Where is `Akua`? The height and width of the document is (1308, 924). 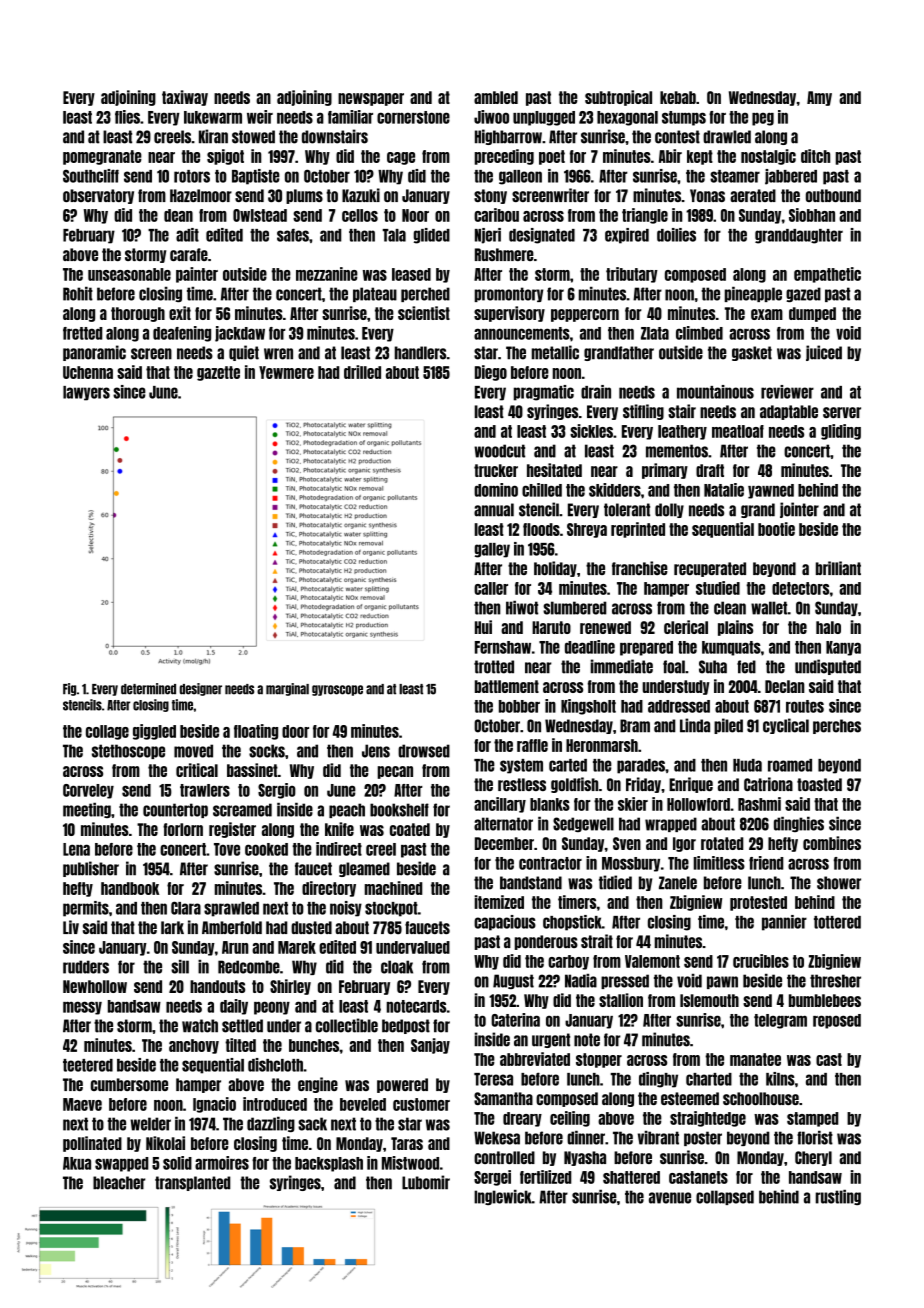 Akua is located at coordinates (77, 1163).
